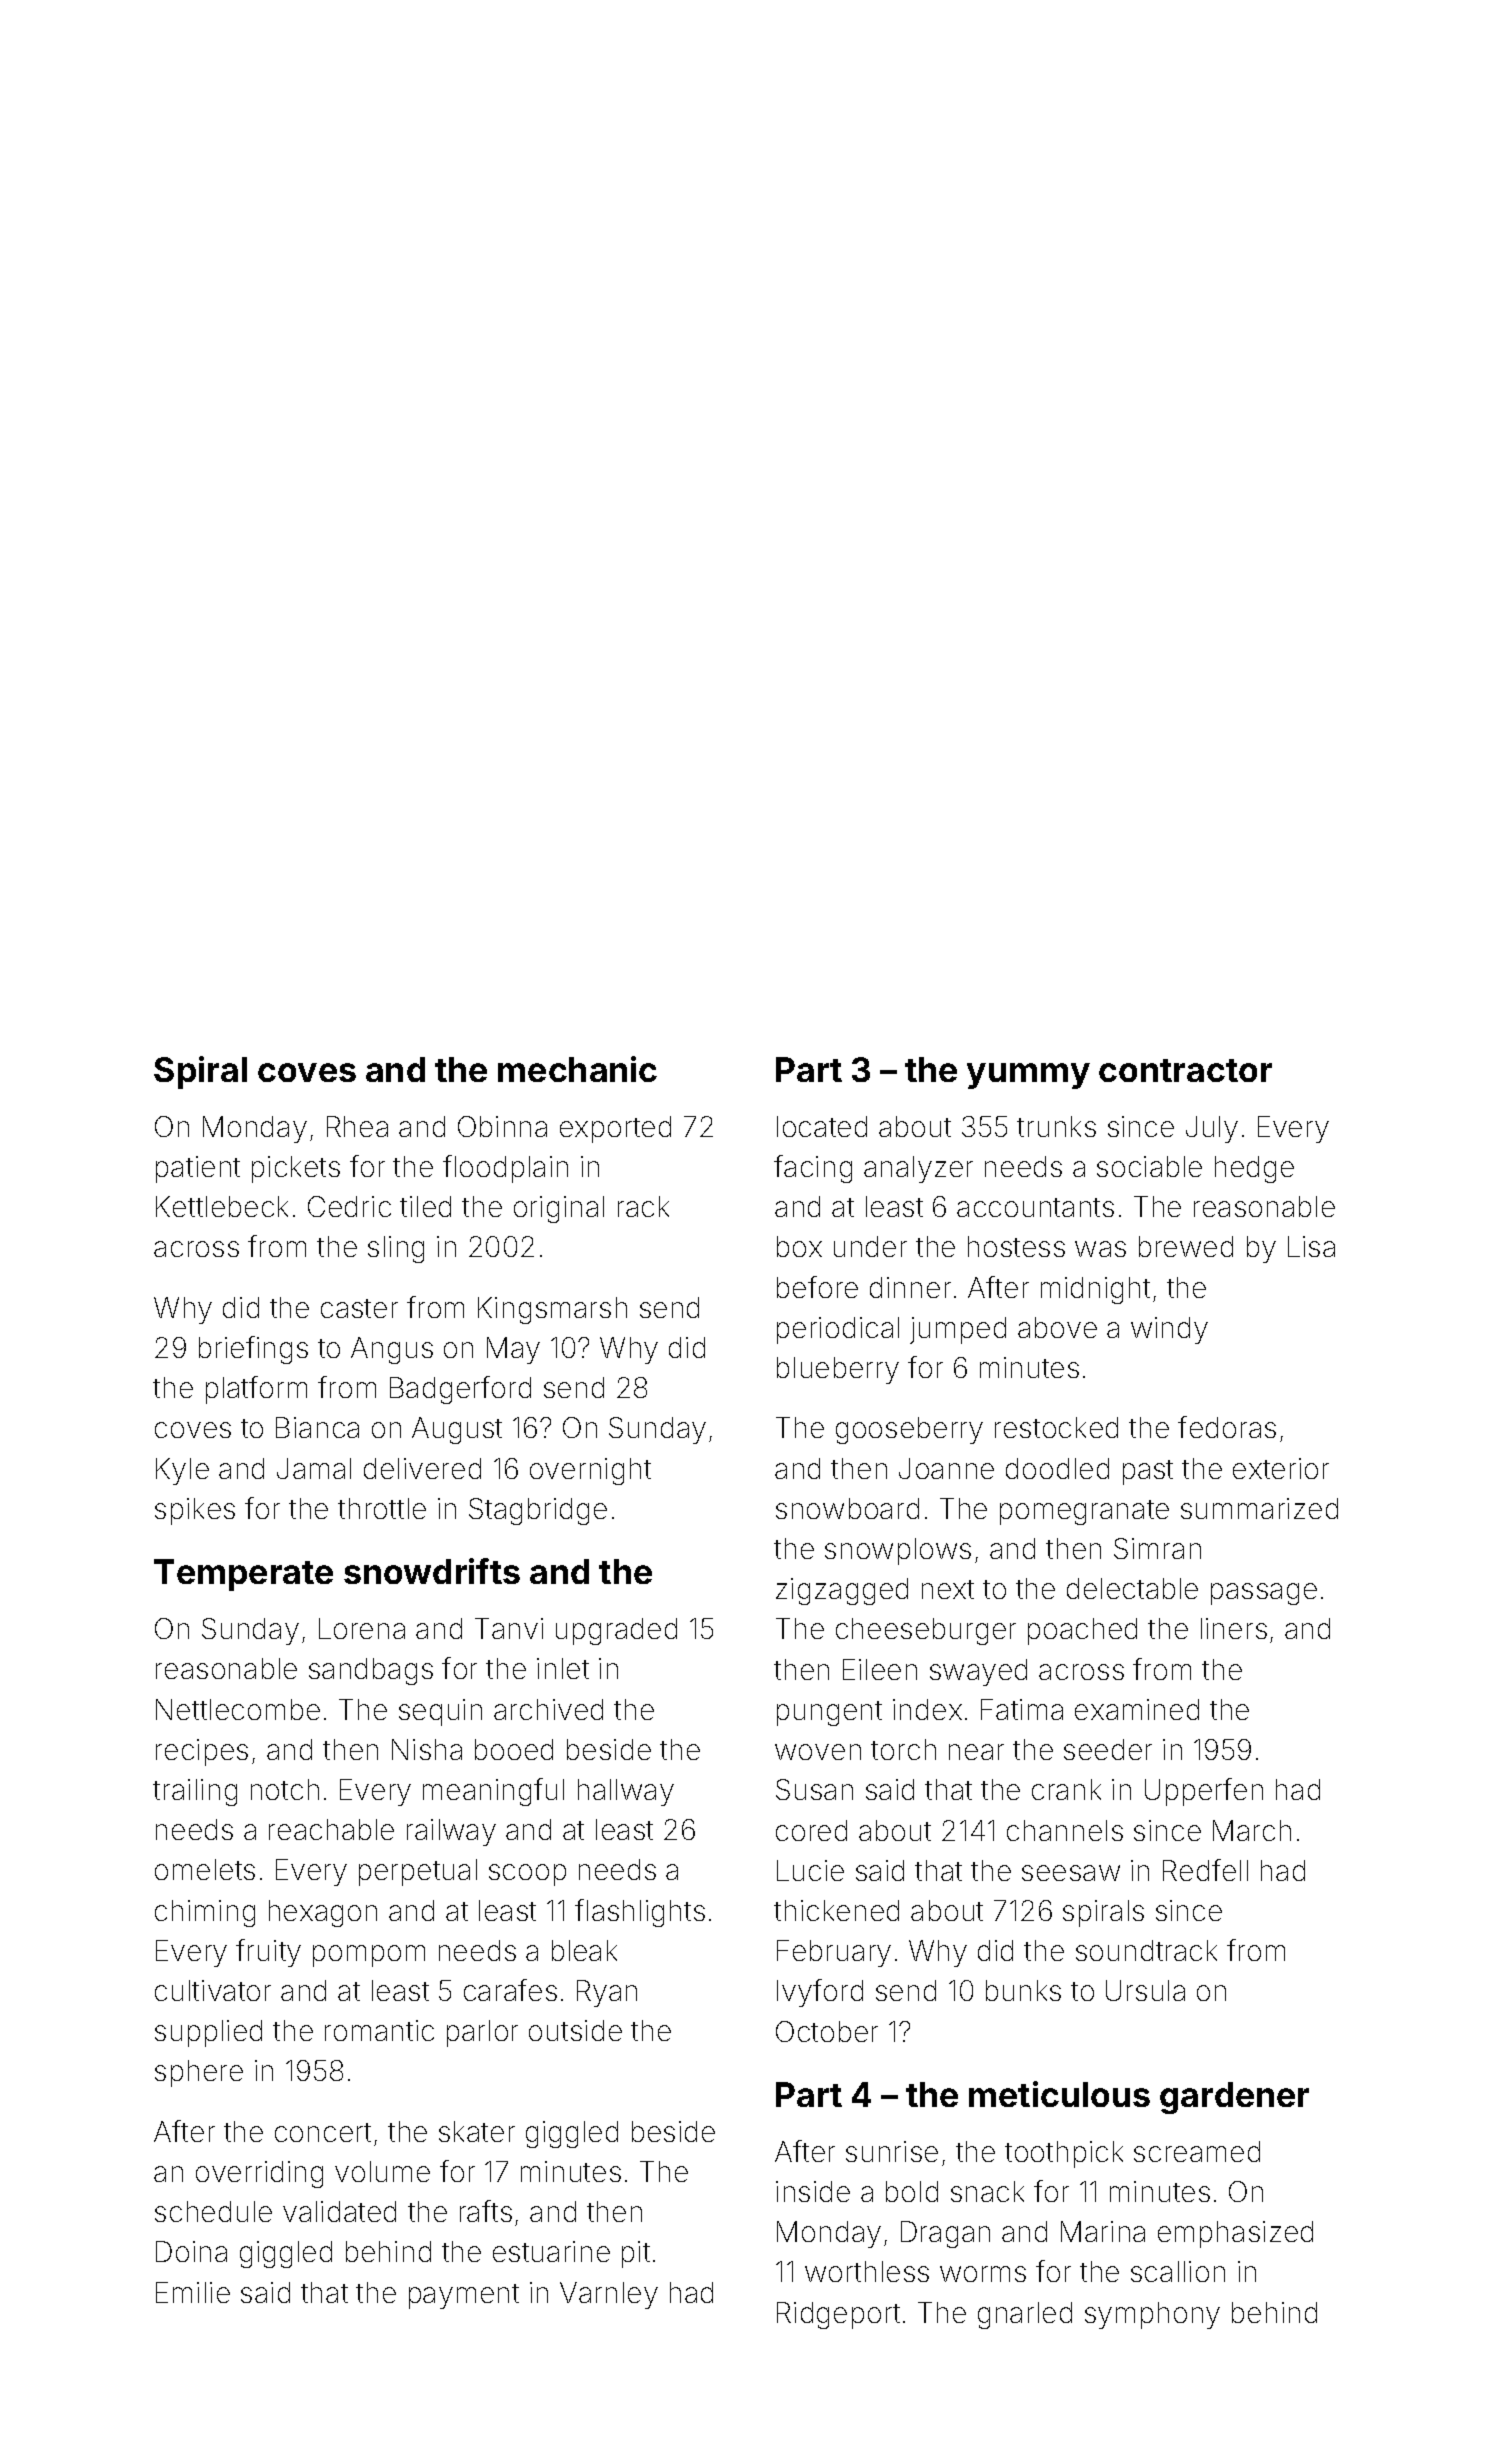 Image resolution: width=1496 pixels, height=2464 pixels. Describe the element at coordinates (584, 1950) in the document. I see `bleak` at that location.
